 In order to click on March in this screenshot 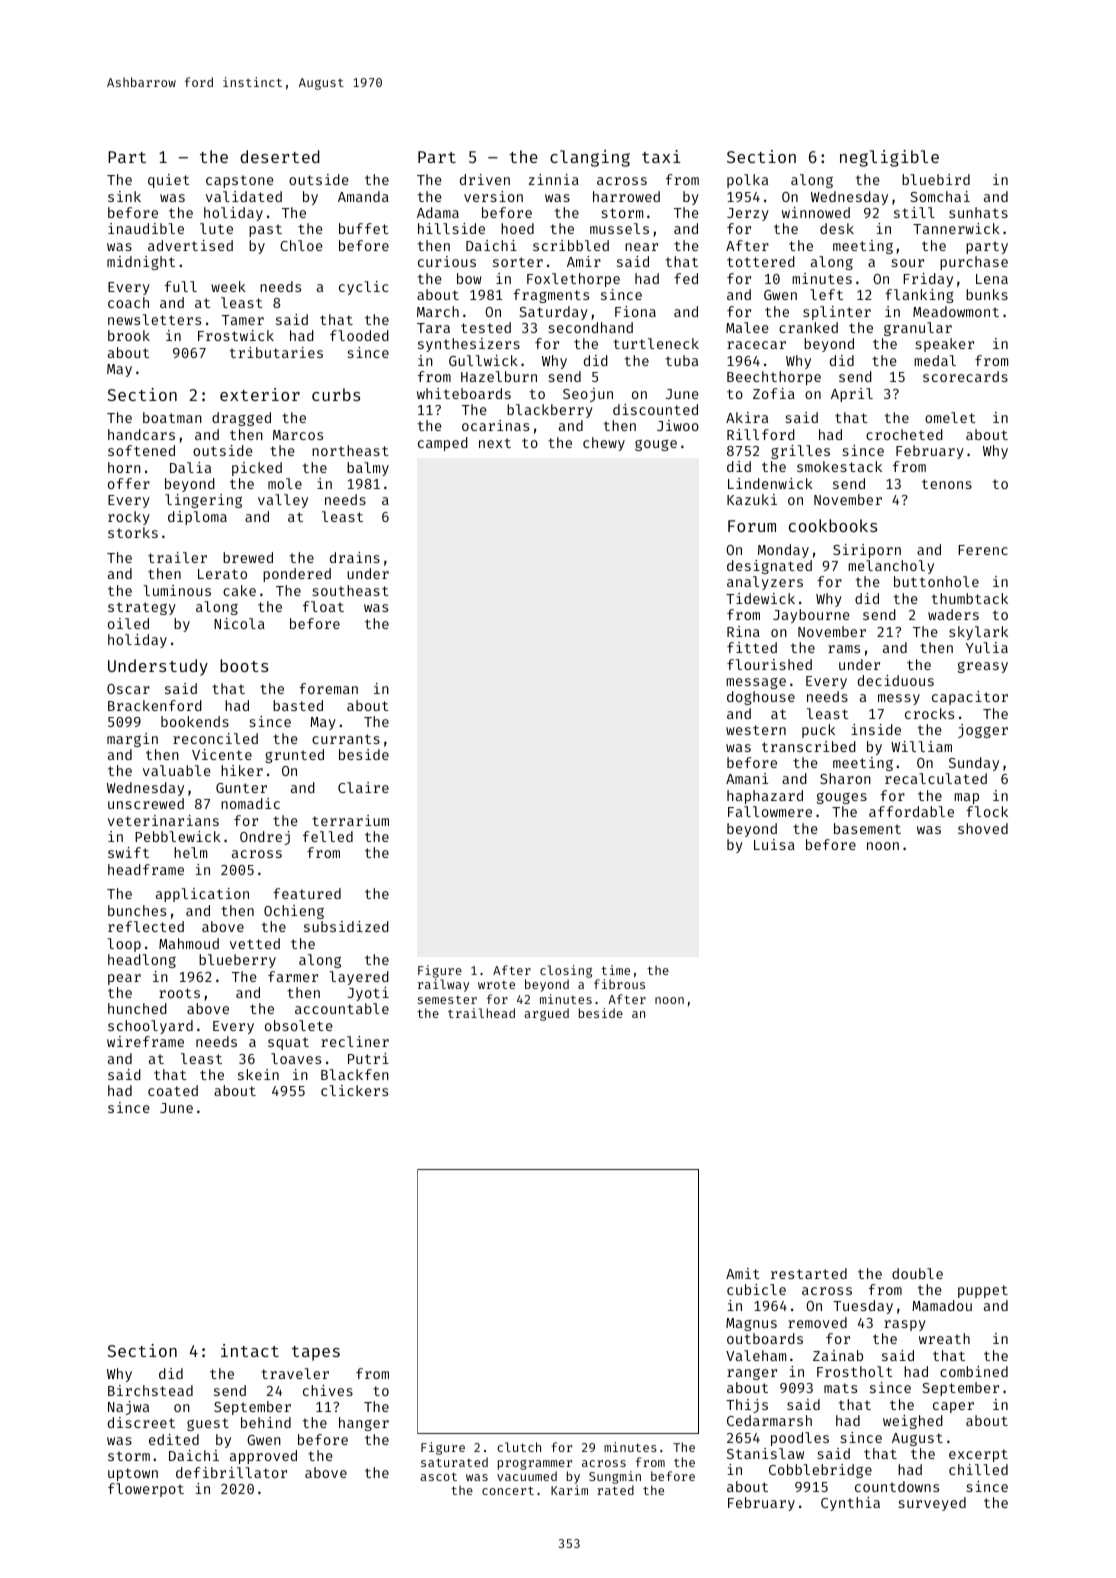, I will do `click(438, 311)`.
